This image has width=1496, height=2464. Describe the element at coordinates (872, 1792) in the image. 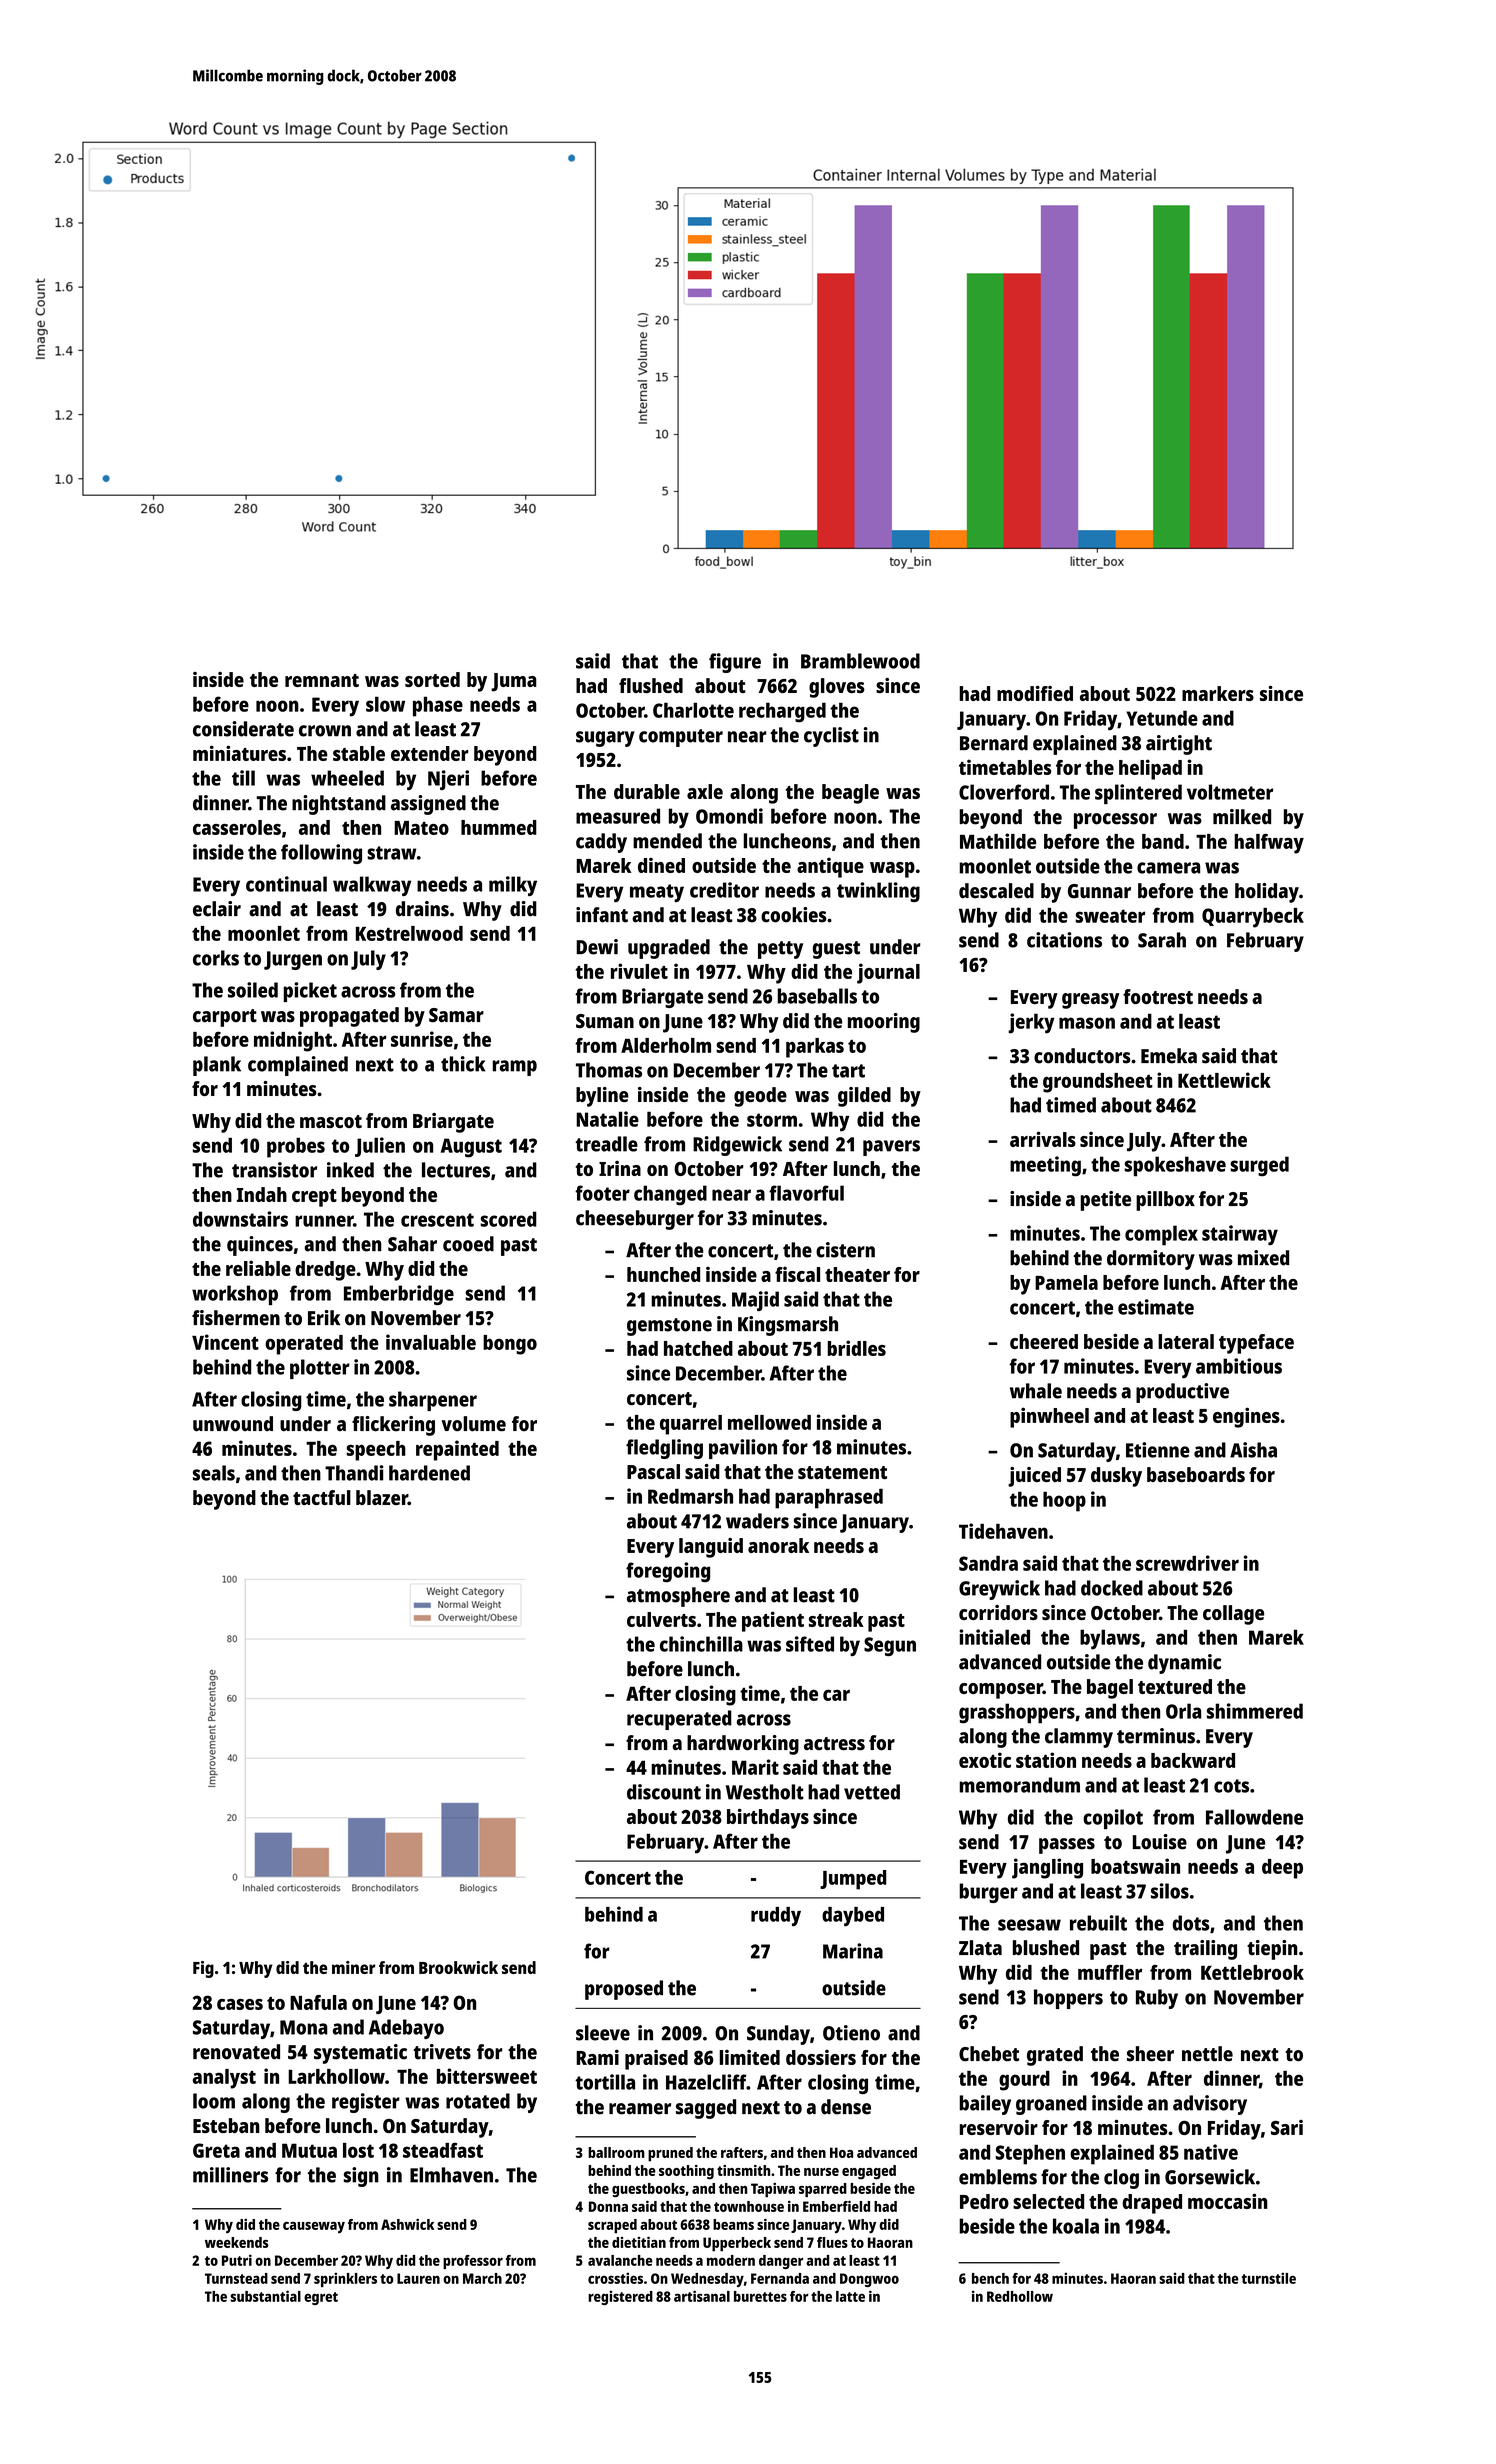

I see `vetted` at that location.
